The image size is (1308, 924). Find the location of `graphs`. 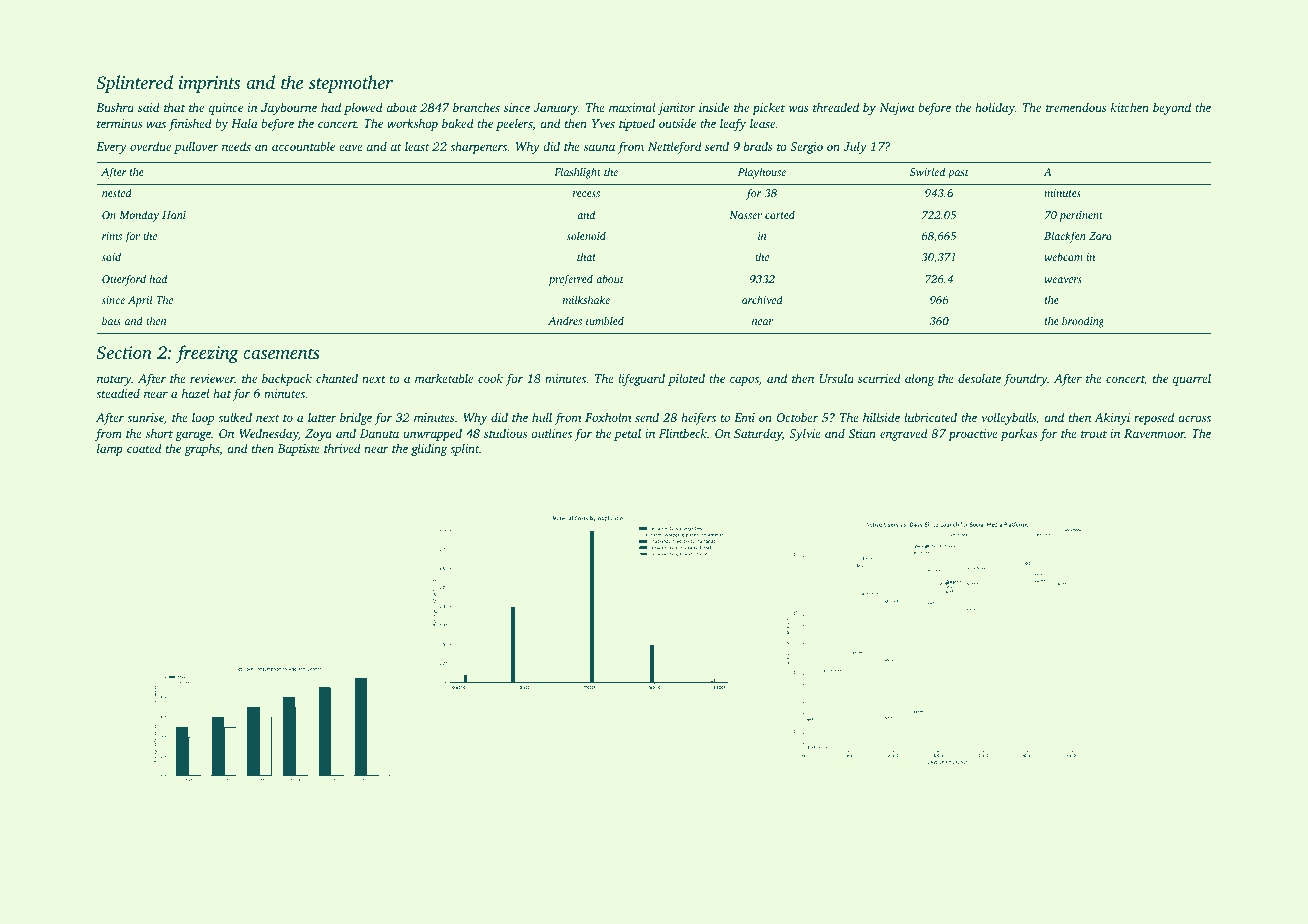

graphs is located at coordinates (202, 449).
